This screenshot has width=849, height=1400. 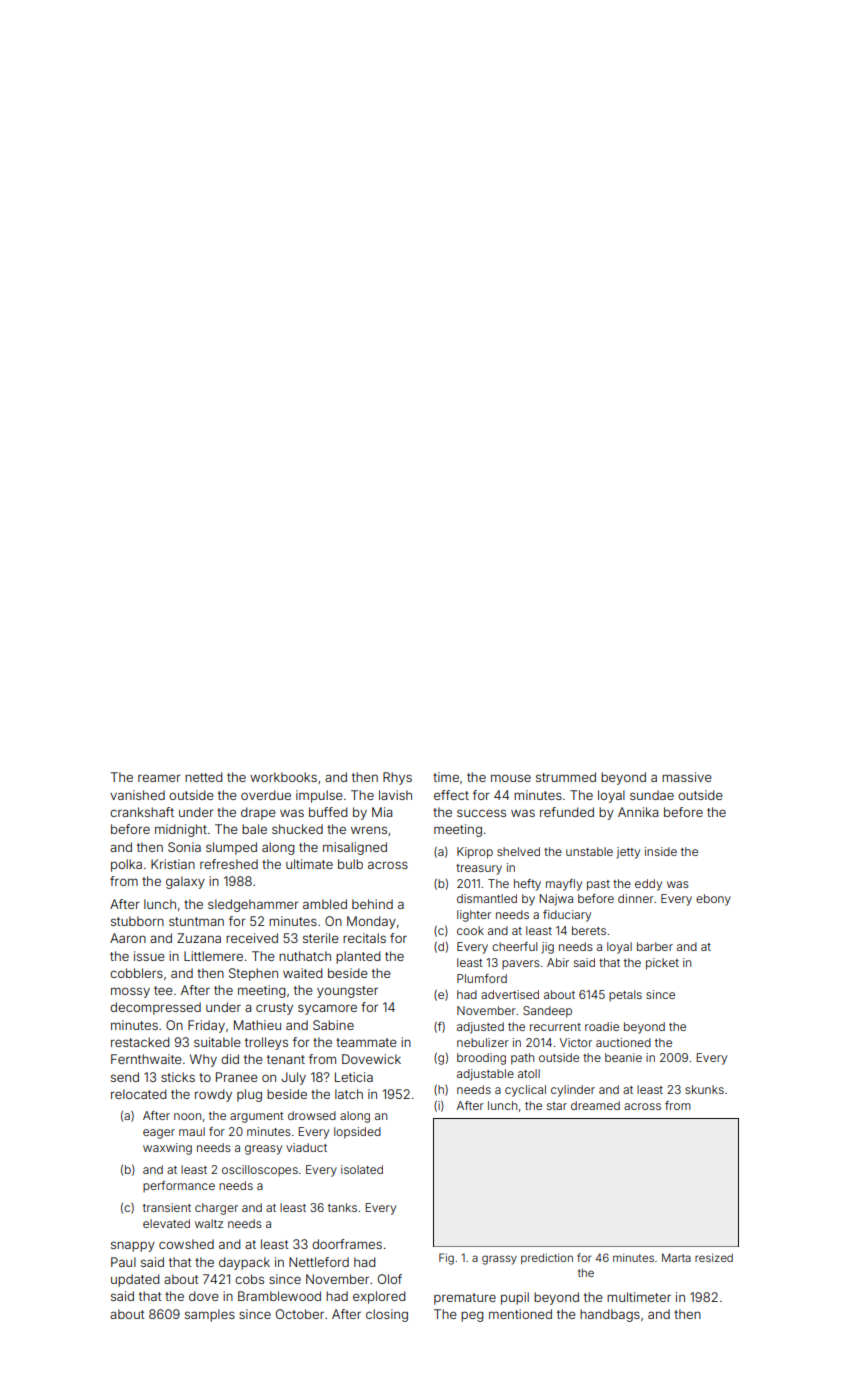 I want to click on updated, so click(x=135, y=1280).
